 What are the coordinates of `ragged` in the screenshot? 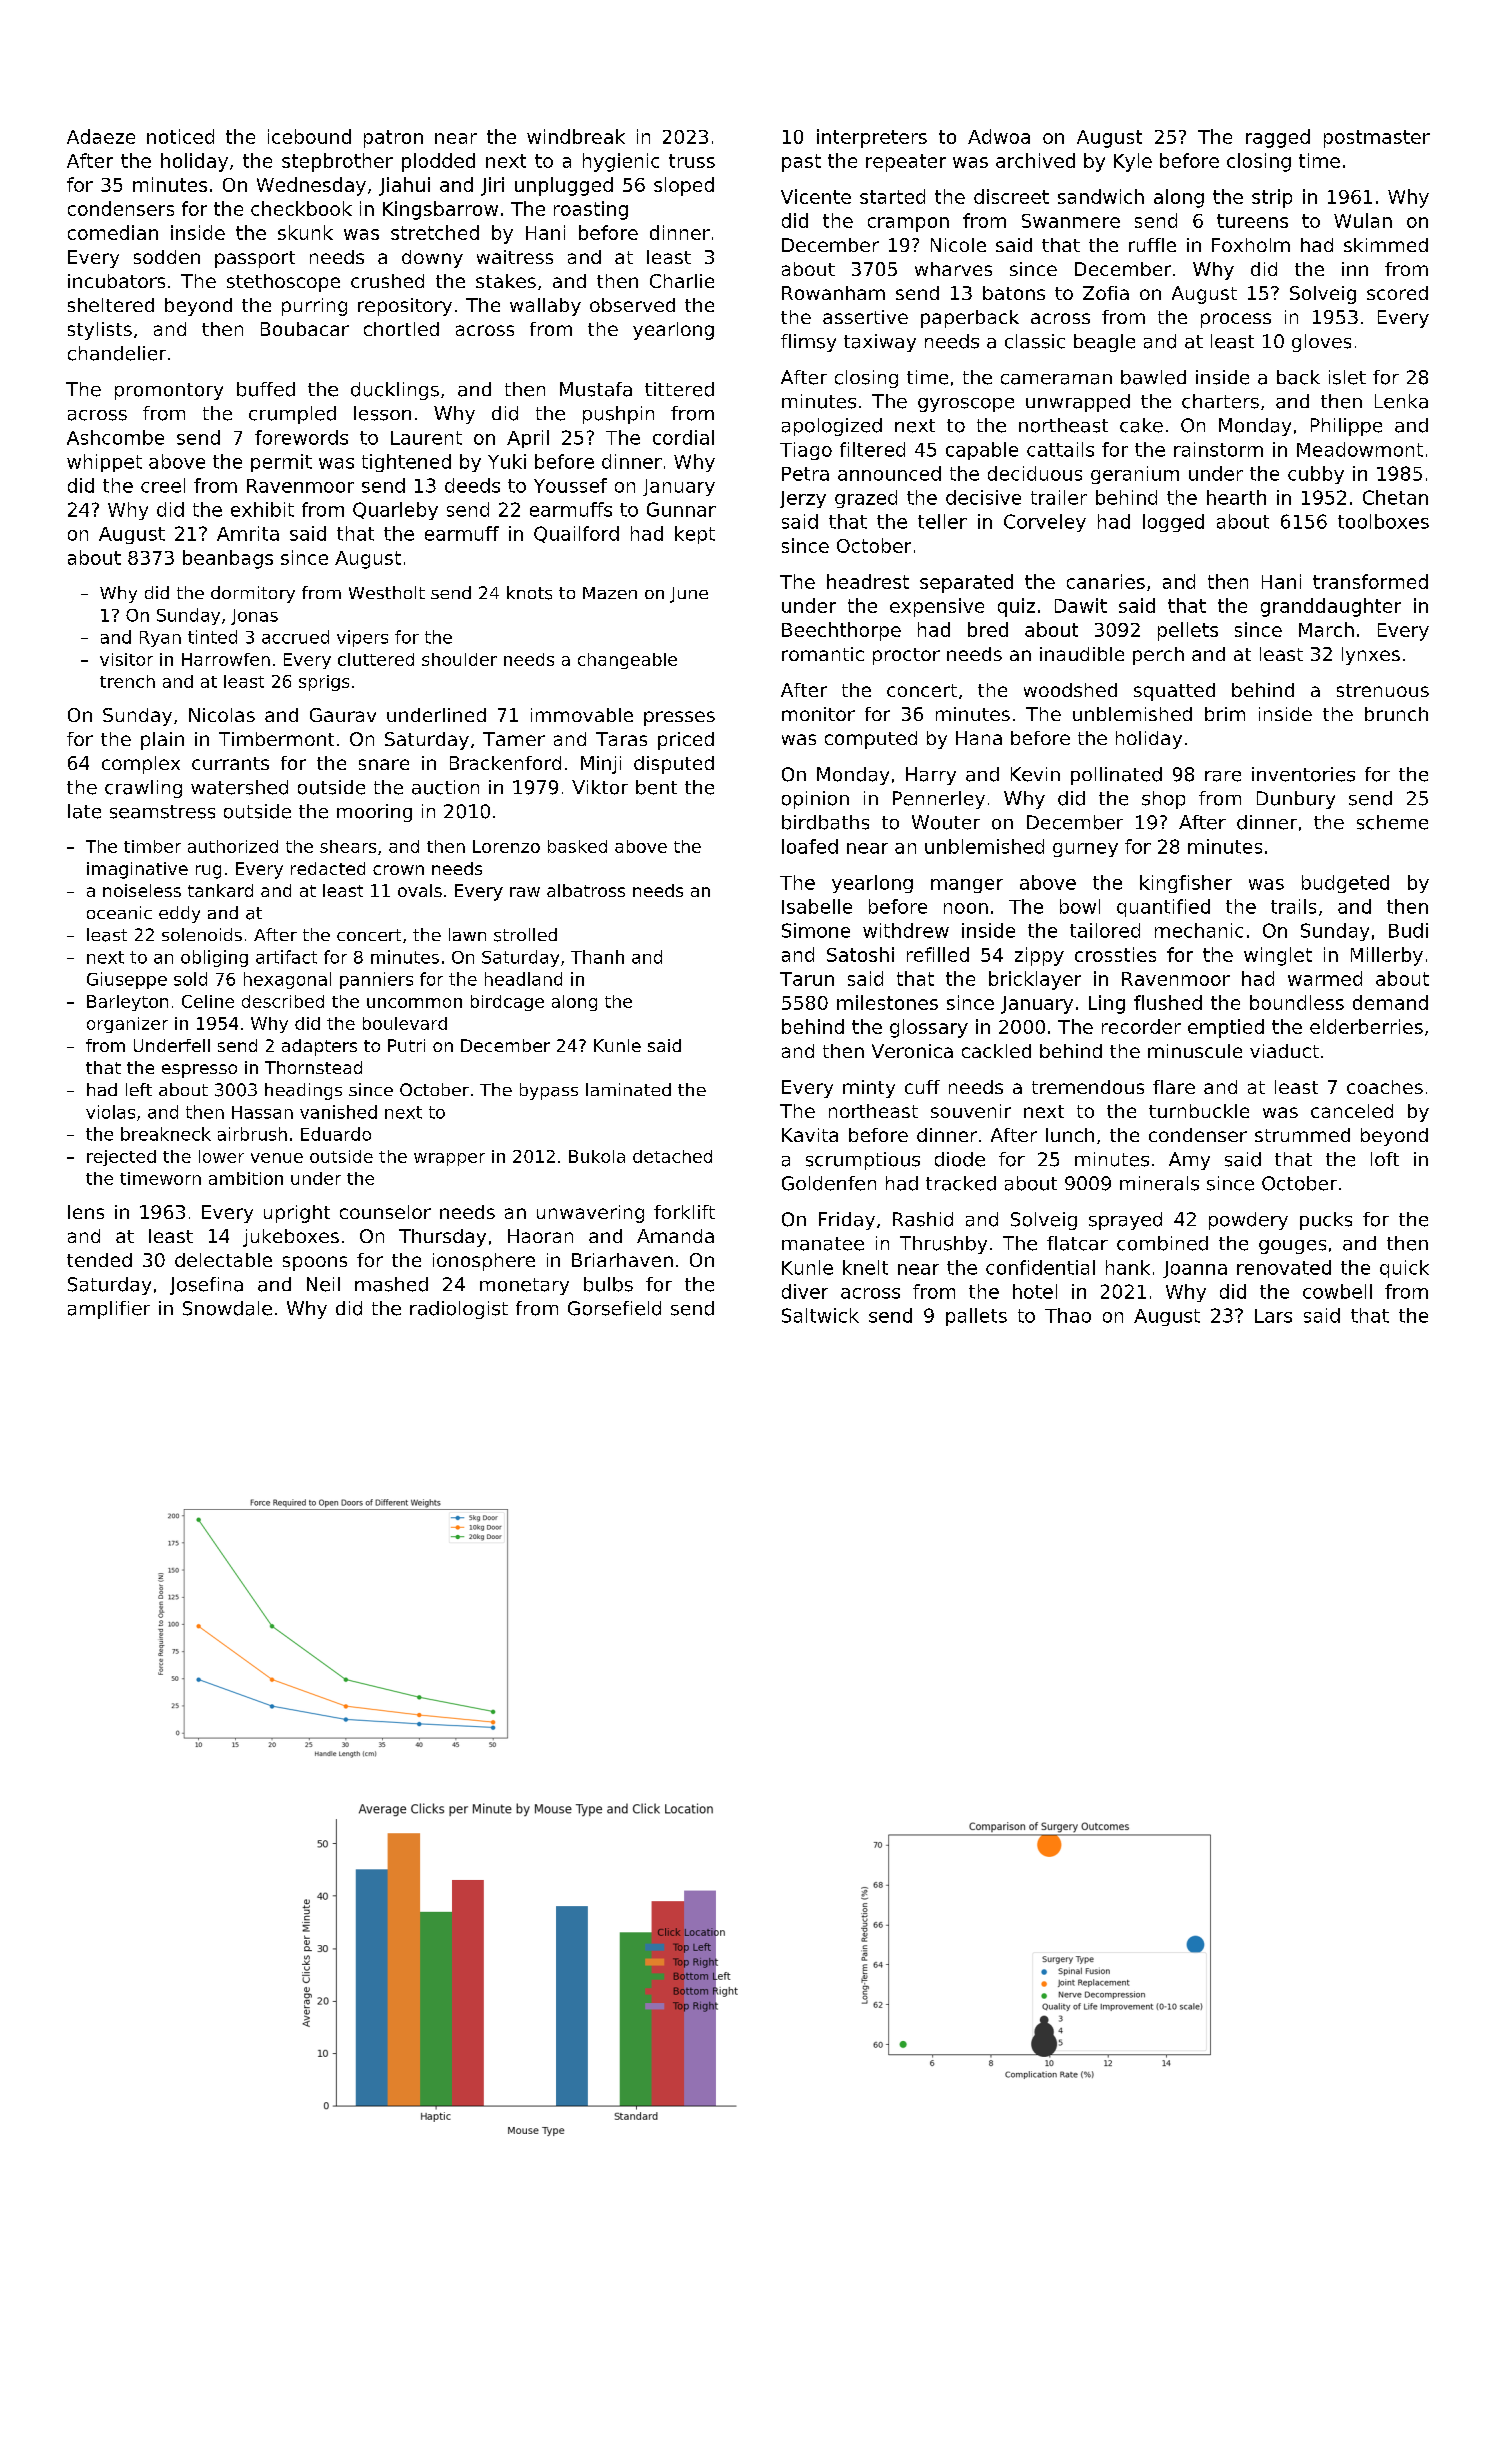 It's located at (1278, 138).
